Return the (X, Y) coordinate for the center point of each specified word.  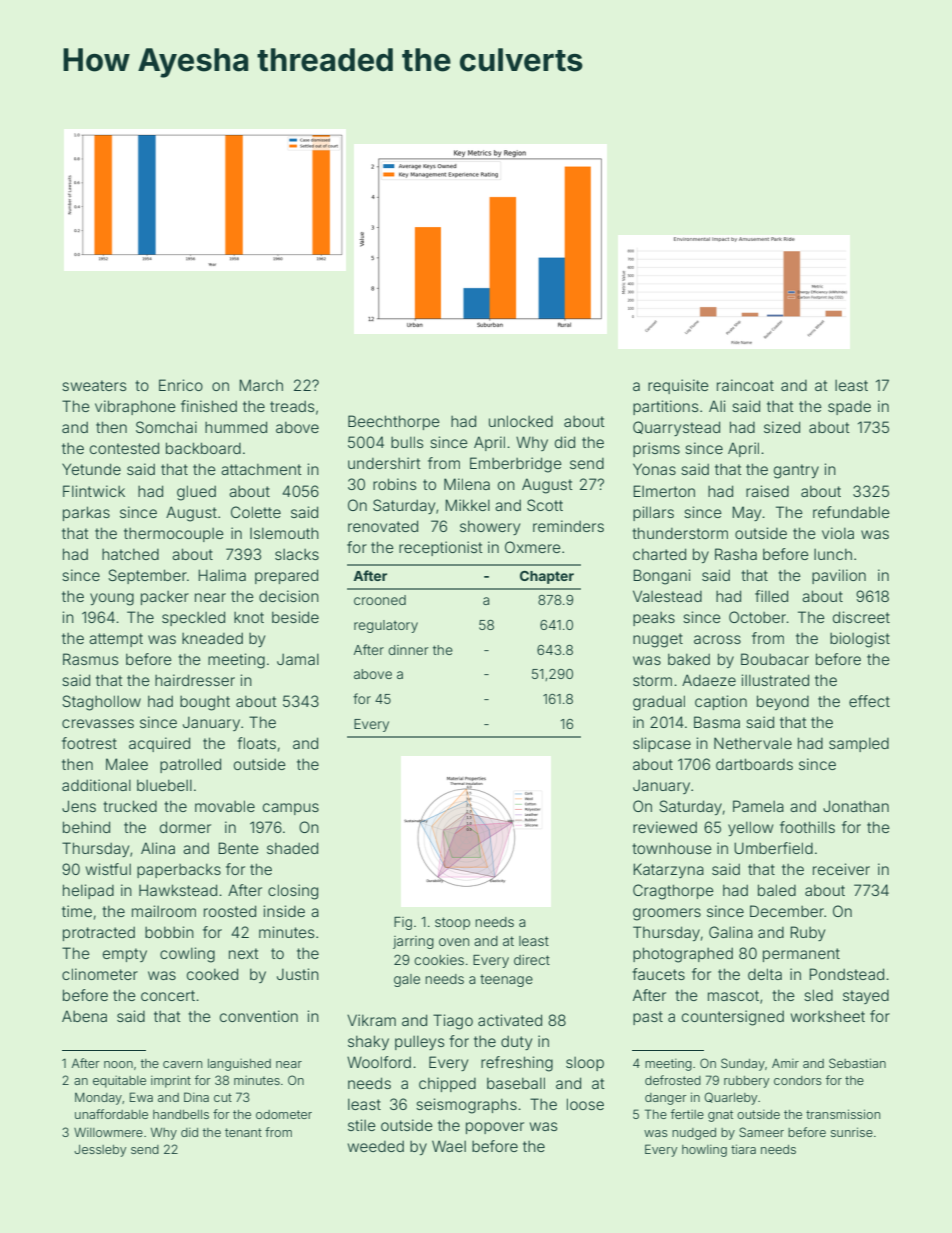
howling (704, 1150)
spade (849, 408)
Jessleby (100, 1151)
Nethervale (753, 743)
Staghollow (101, 703)
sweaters (94, 385)
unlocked (521, 421)
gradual (659, 703)
